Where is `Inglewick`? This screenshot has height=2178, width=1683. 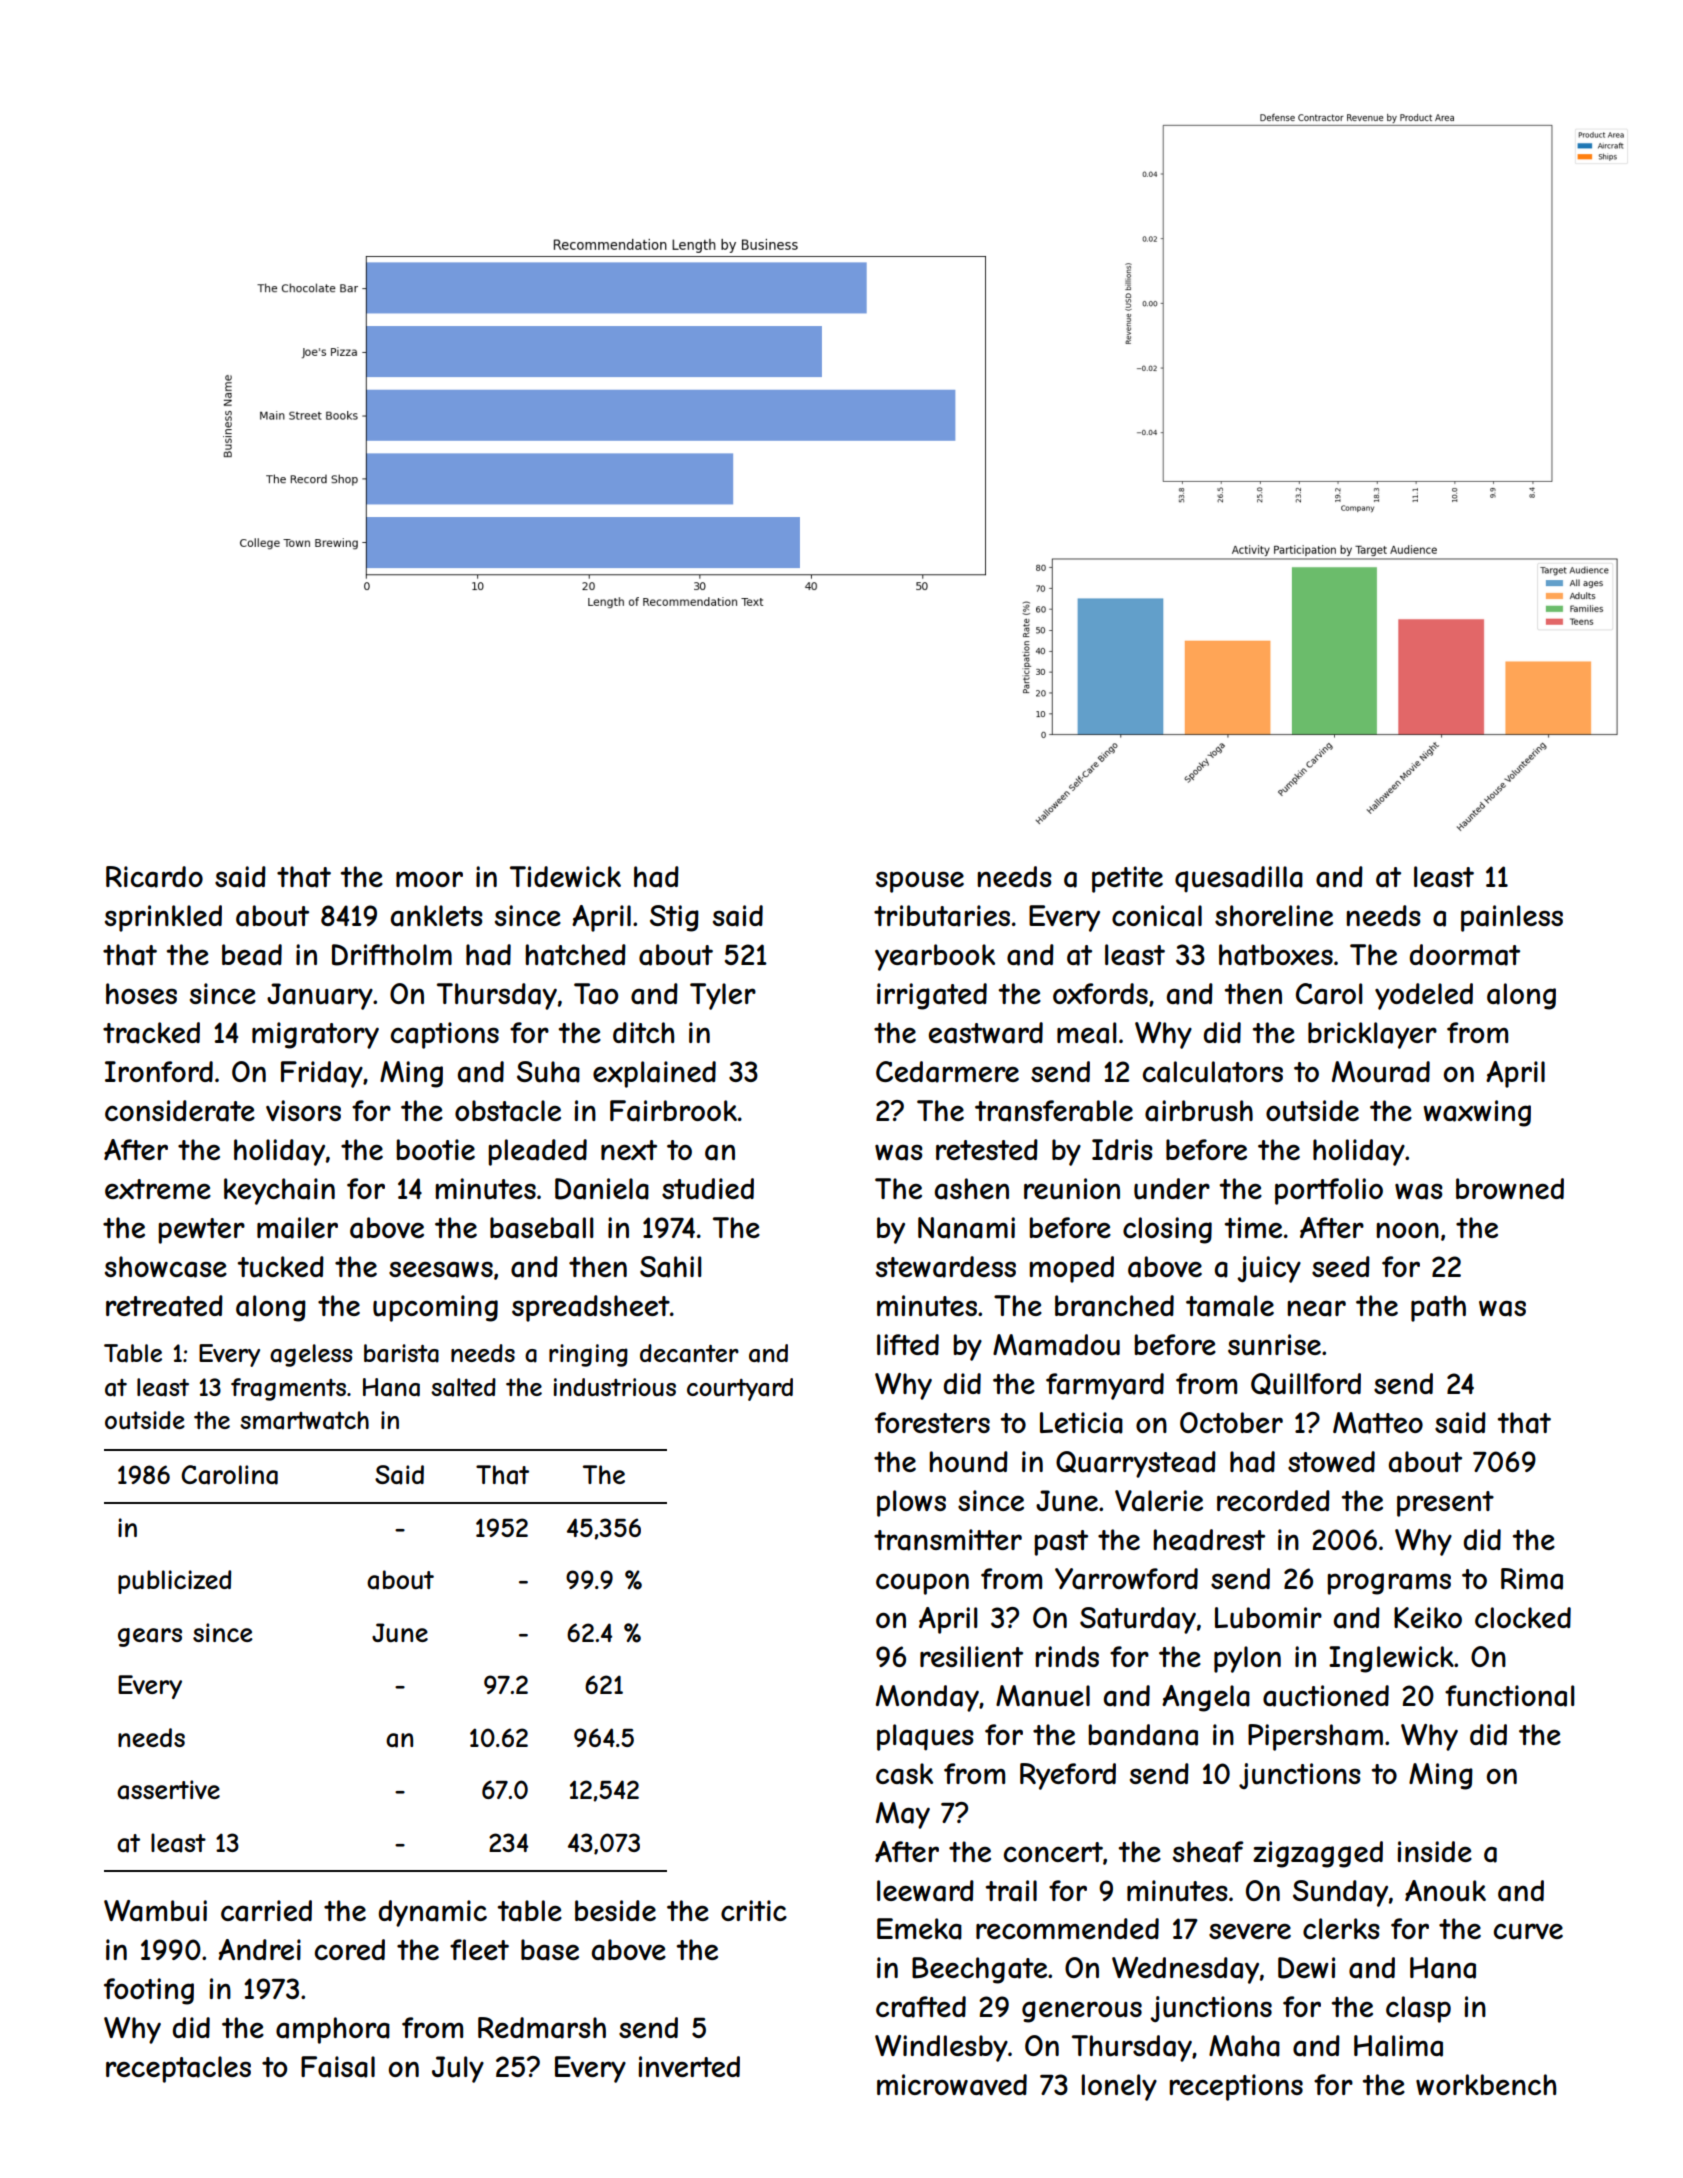
Inglewick is located at coordinates (1391, 1659).
